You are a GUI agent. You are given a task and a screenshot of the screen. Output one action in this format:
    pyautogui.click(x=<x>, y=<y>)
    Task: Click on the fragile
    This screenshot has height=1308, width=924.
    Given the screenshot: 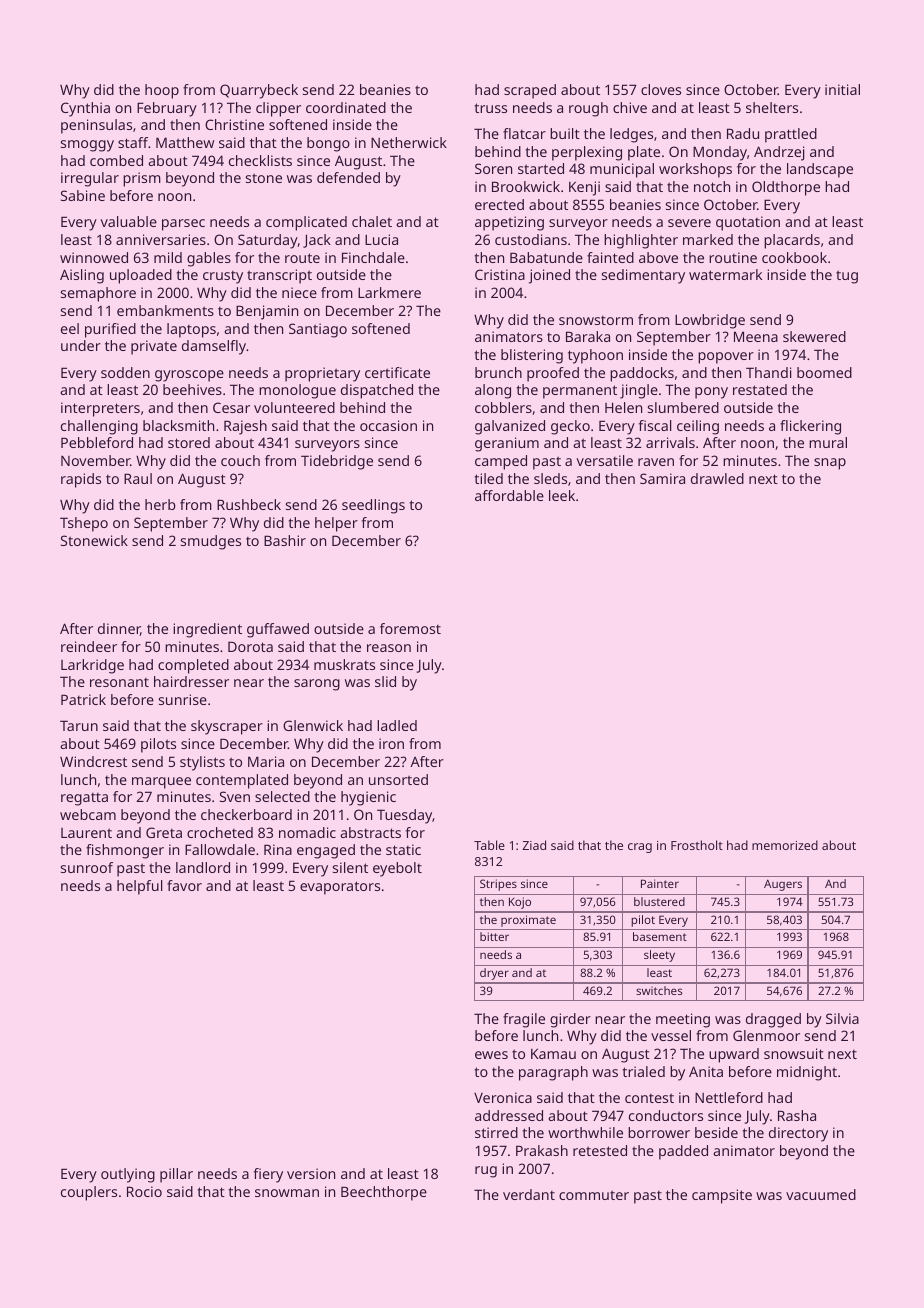 What is the action you would take?
    pyautogui.click(x=524, y=1020)
